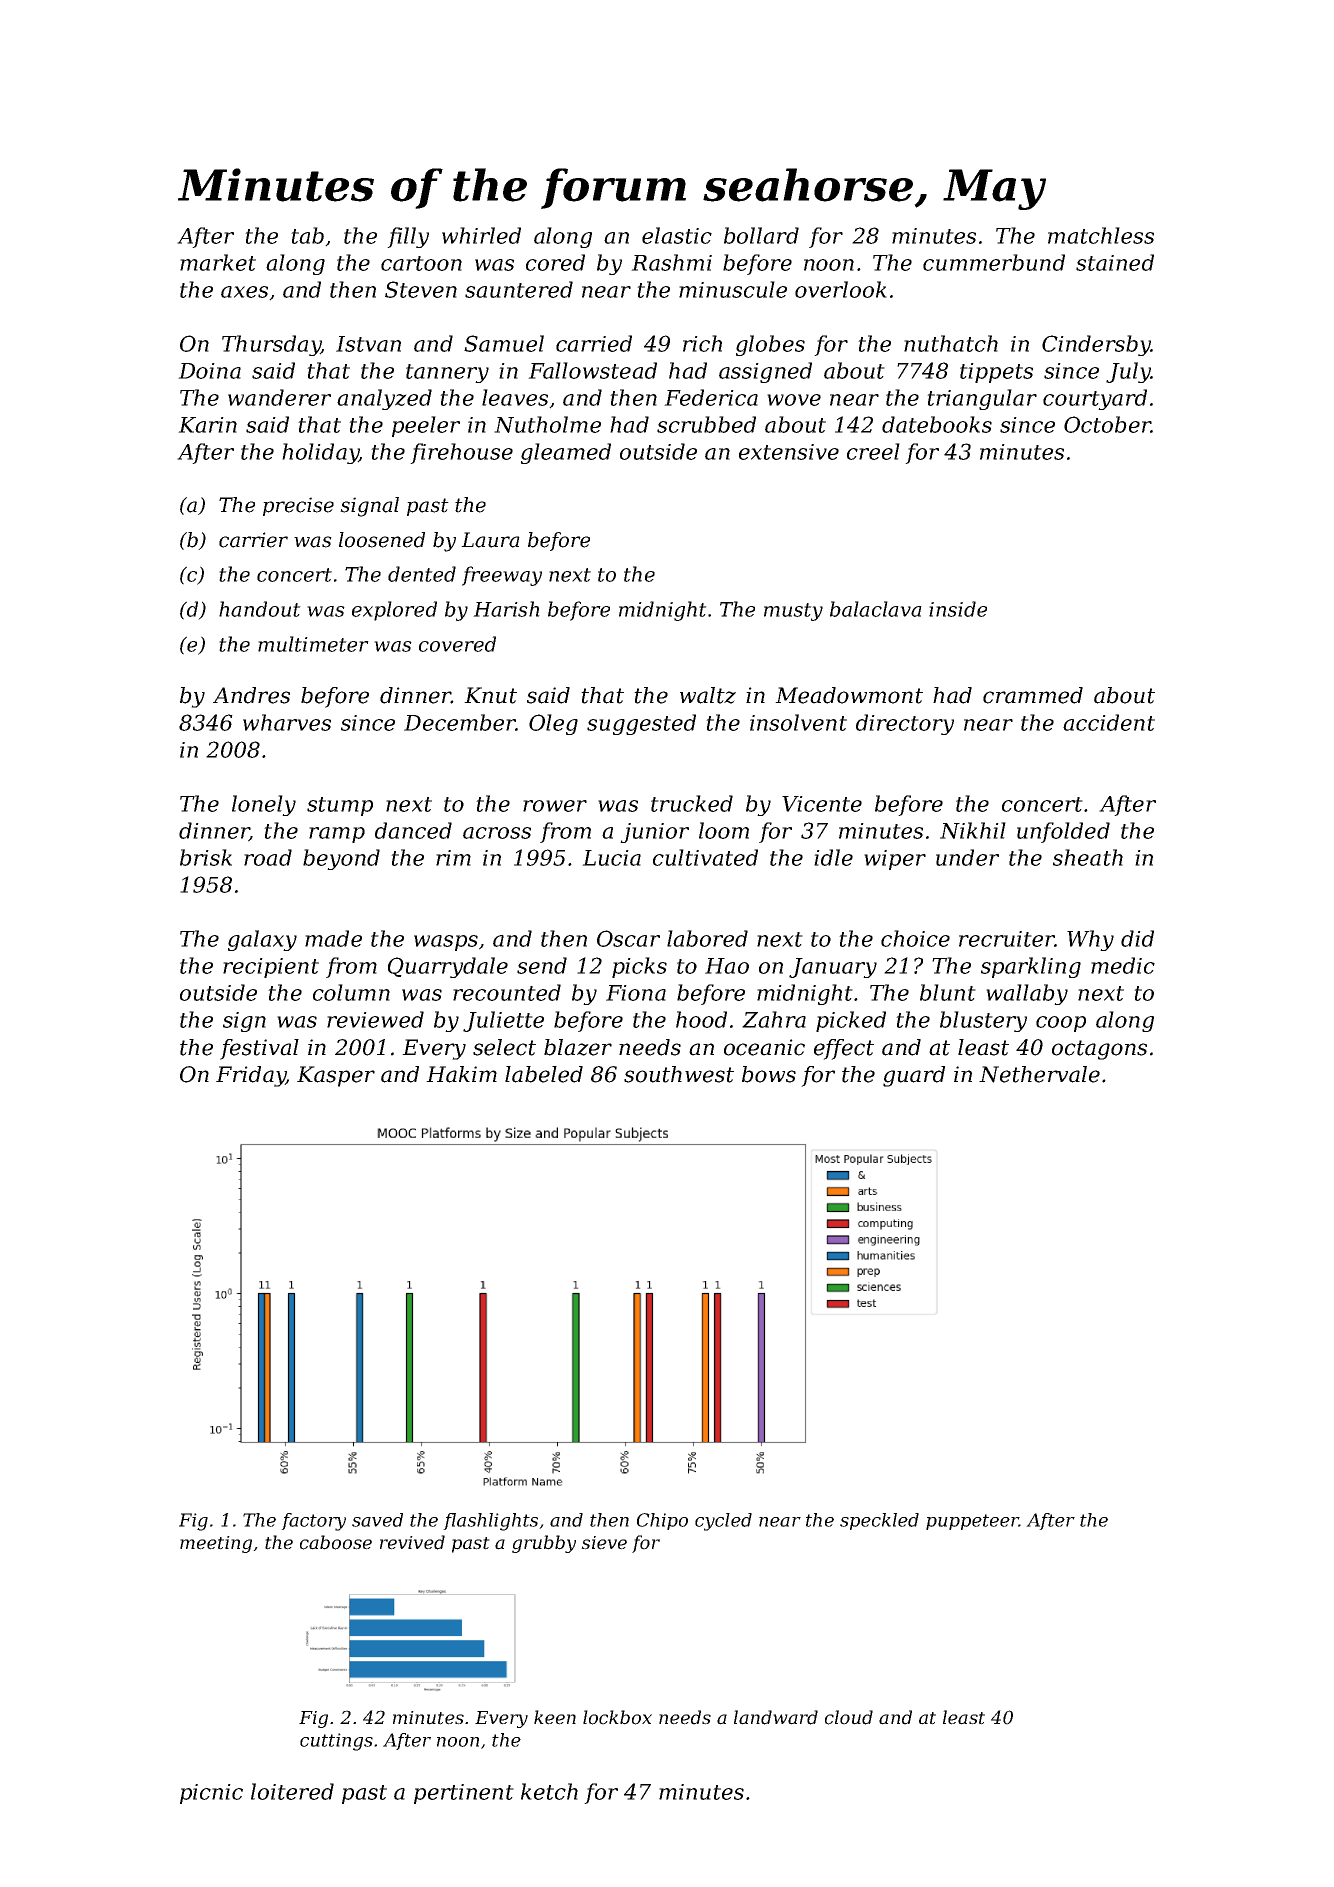 The width and height of the screenshot is (1334, 1887). What do you see at coordinates (972, 1522) in the screenshot?
I see `puppeteer` at bounding box center [972, 1522].
